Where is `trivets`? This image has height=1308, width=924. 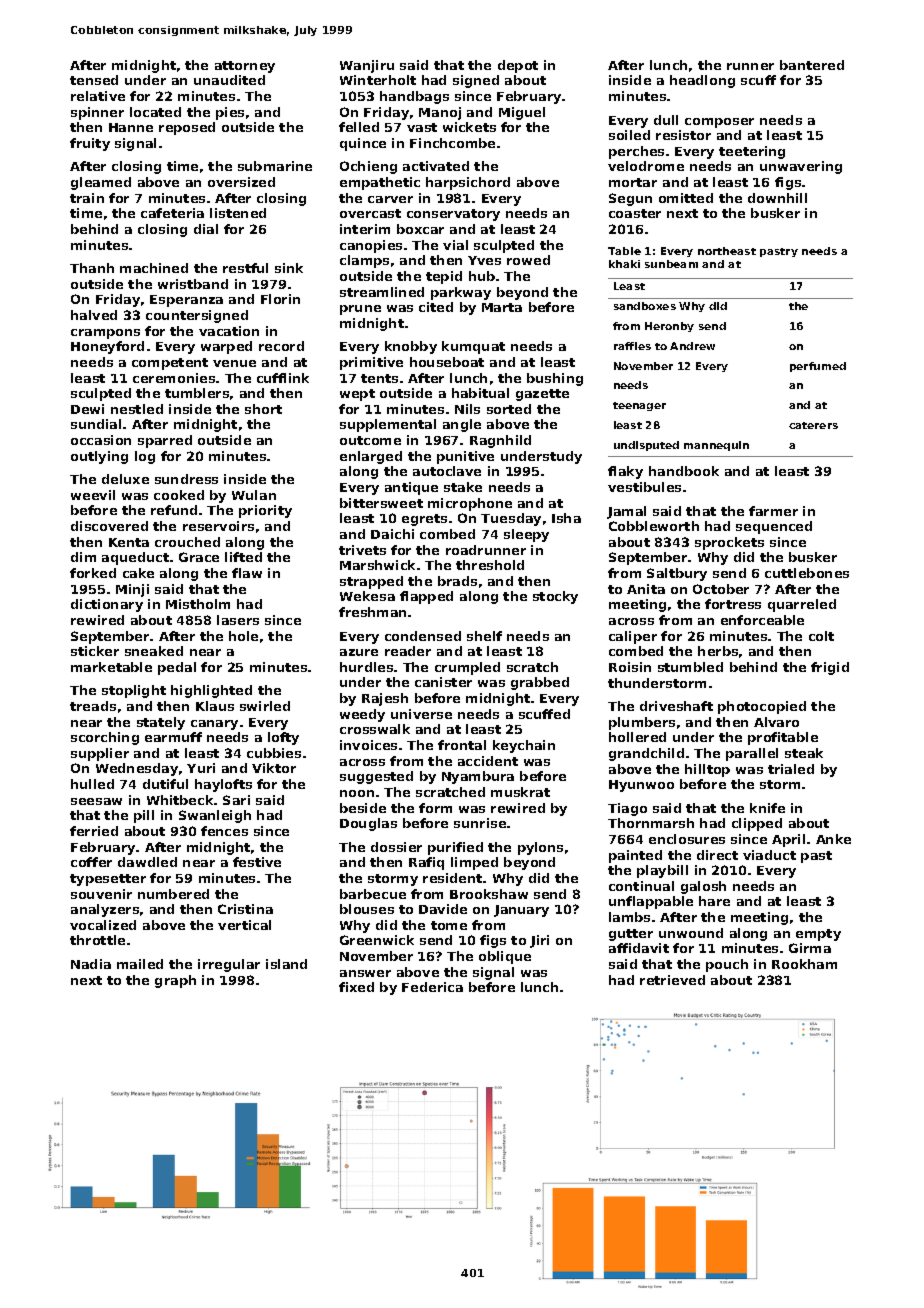 trivets is located at coordinates (362, 550).
